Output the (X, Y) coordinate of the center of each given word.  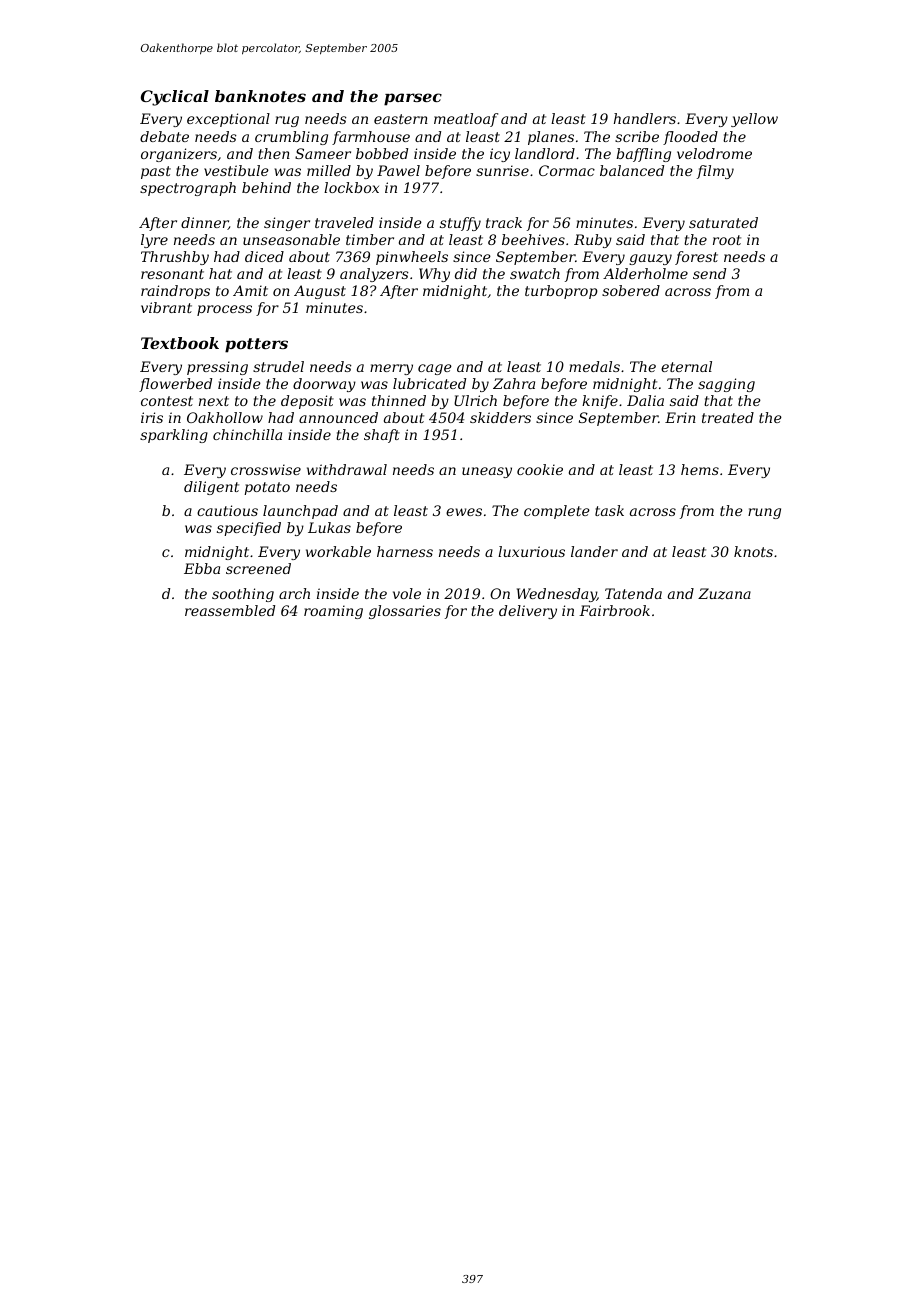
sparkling (174, 436)
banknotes (260, 96)
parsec (413, 99)
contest (167, 401)
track (504, 222)
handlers (645, 118)
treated (728, 417)
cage (435, 369)
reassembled (230, 610)
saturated (723, 222)
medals (594, 366)
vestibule (236, 170)
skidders (500, 417)
